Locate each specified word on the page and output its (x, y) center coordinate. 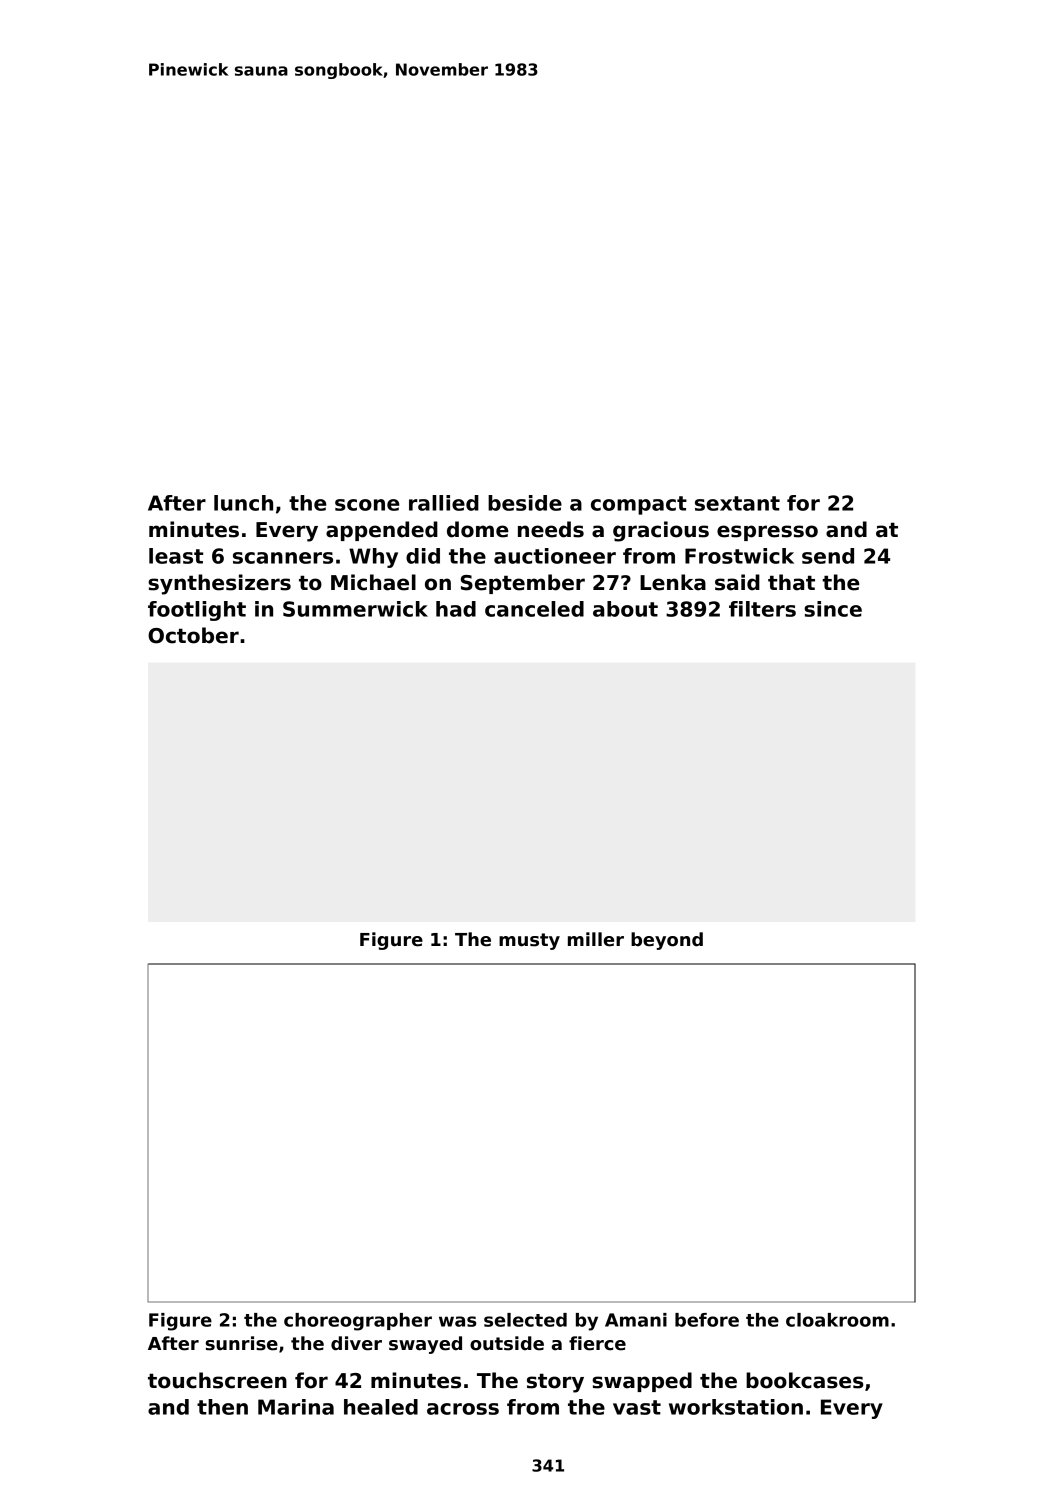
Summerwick (355, 609)
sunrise (242, 1343)
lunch (243, 503)
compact (639, 505)
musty (529, 941)
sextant (737, 503)
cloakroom (837, 1320)
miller (596, 939)
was (458, 1321)
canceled (534, 609)
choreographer (358, 1322)
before (707, 1320)
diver (356, 1343)
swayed (425, 1345)
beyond (667, 941)
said (737, 582)
